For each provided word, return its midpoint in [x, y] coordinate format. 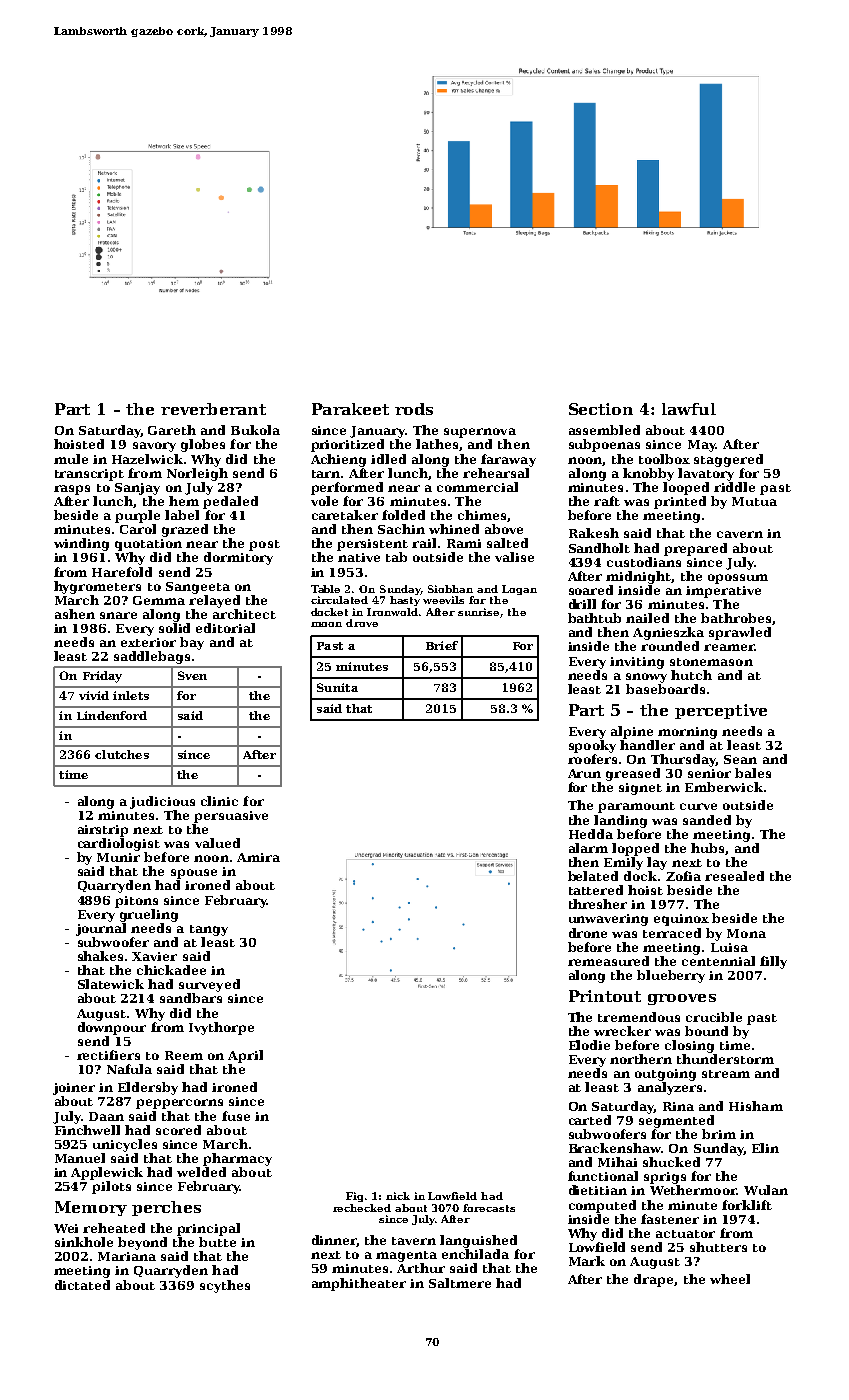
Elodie [589, 1045]
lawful [689, 409]
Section [601, 409]
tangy [209, 930]
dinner [334, 1241]
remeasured [608, 961]
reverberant [213, 409]
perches [166, 1208]
